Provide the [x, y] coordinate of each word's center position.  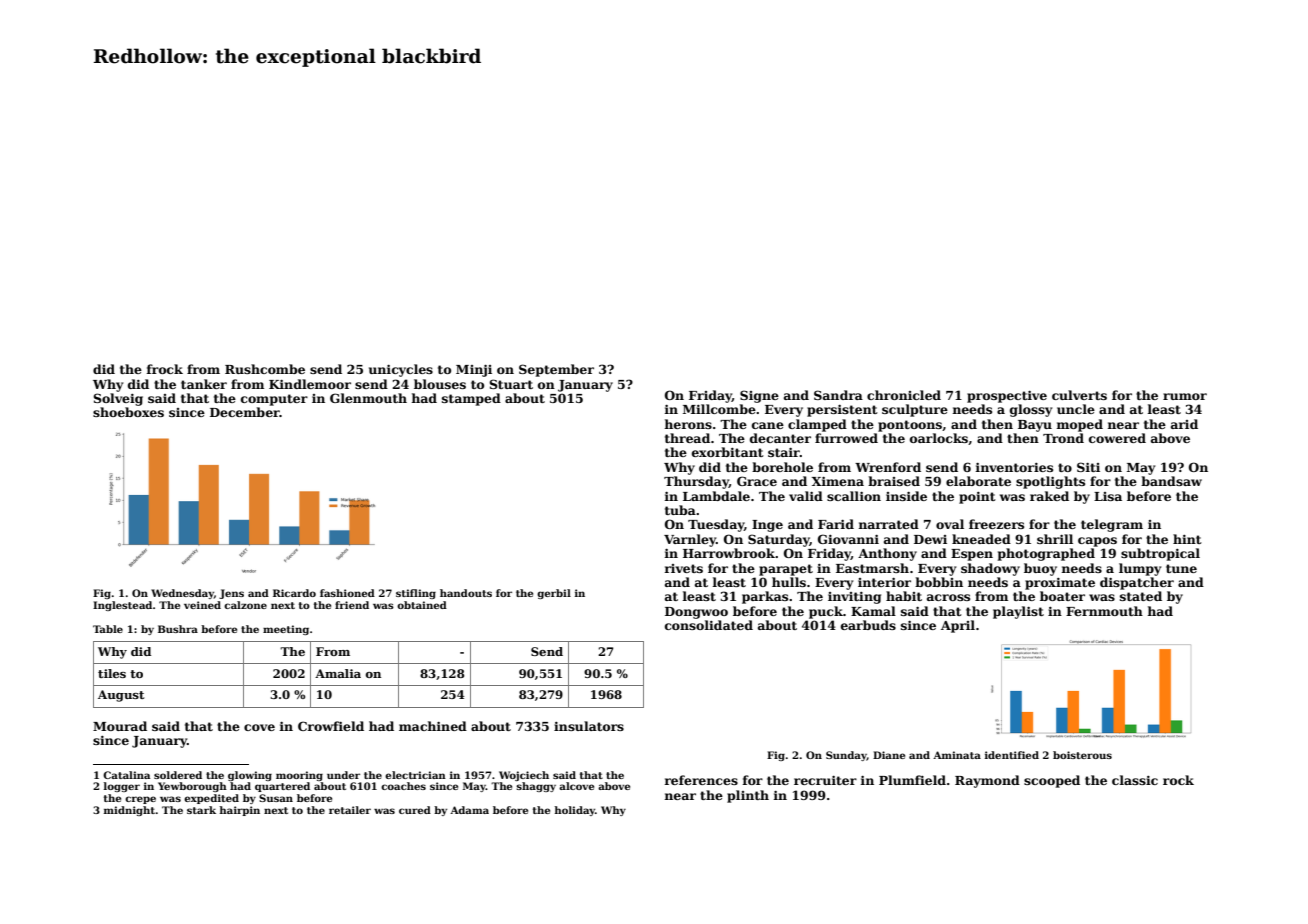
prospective [1007, 397]
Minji [474, 371]
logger [122, 787]
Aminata [957, 755]
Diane [889, 755]
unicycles [401, 370]
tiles [112, 673]
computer [274, 400]
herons [688, 424]
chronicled [904, 395]
